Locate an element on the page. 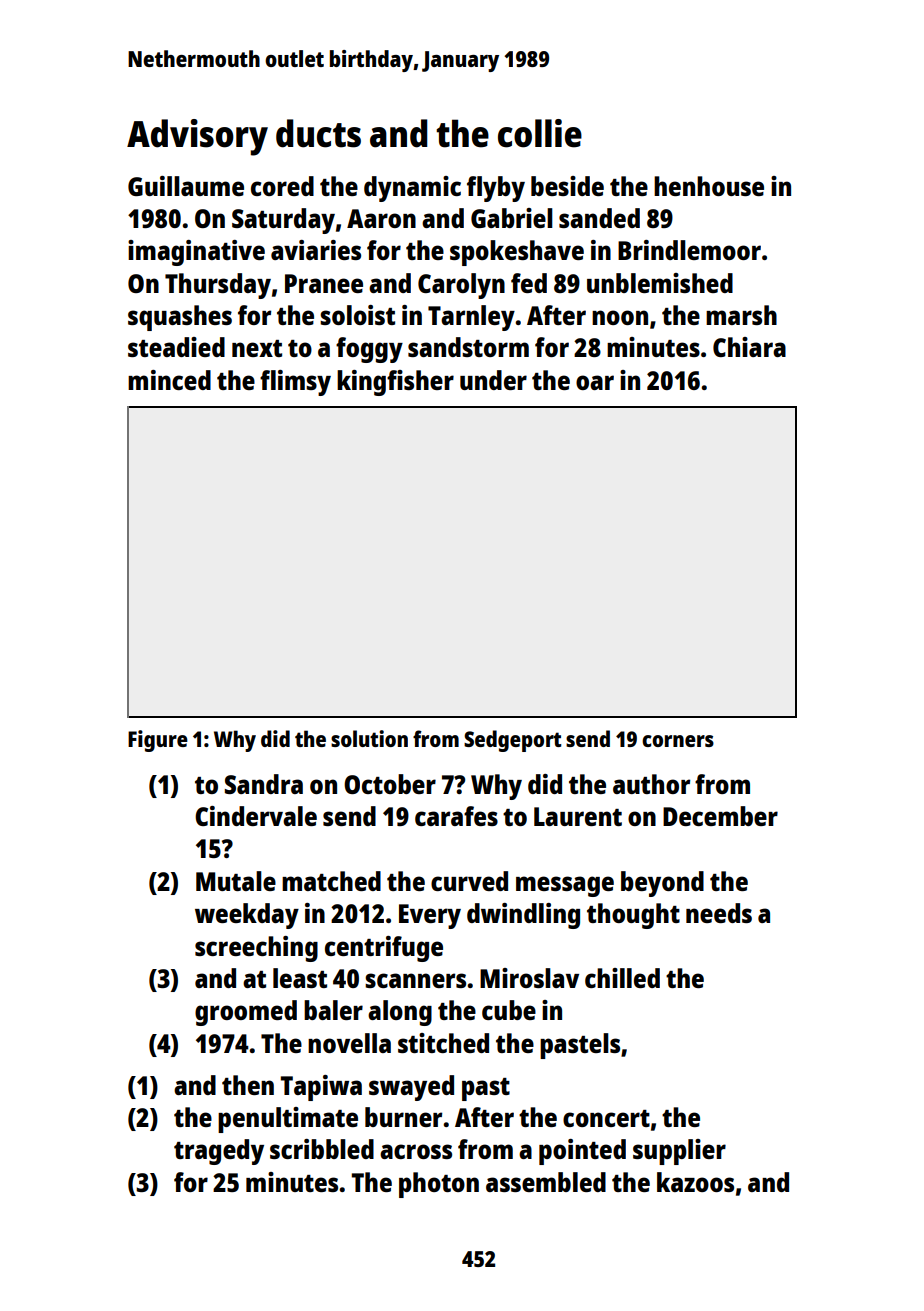 Image resolution: width=924 pixels, height=1311 pixels. ducts is located at coordinates (318, 133).
